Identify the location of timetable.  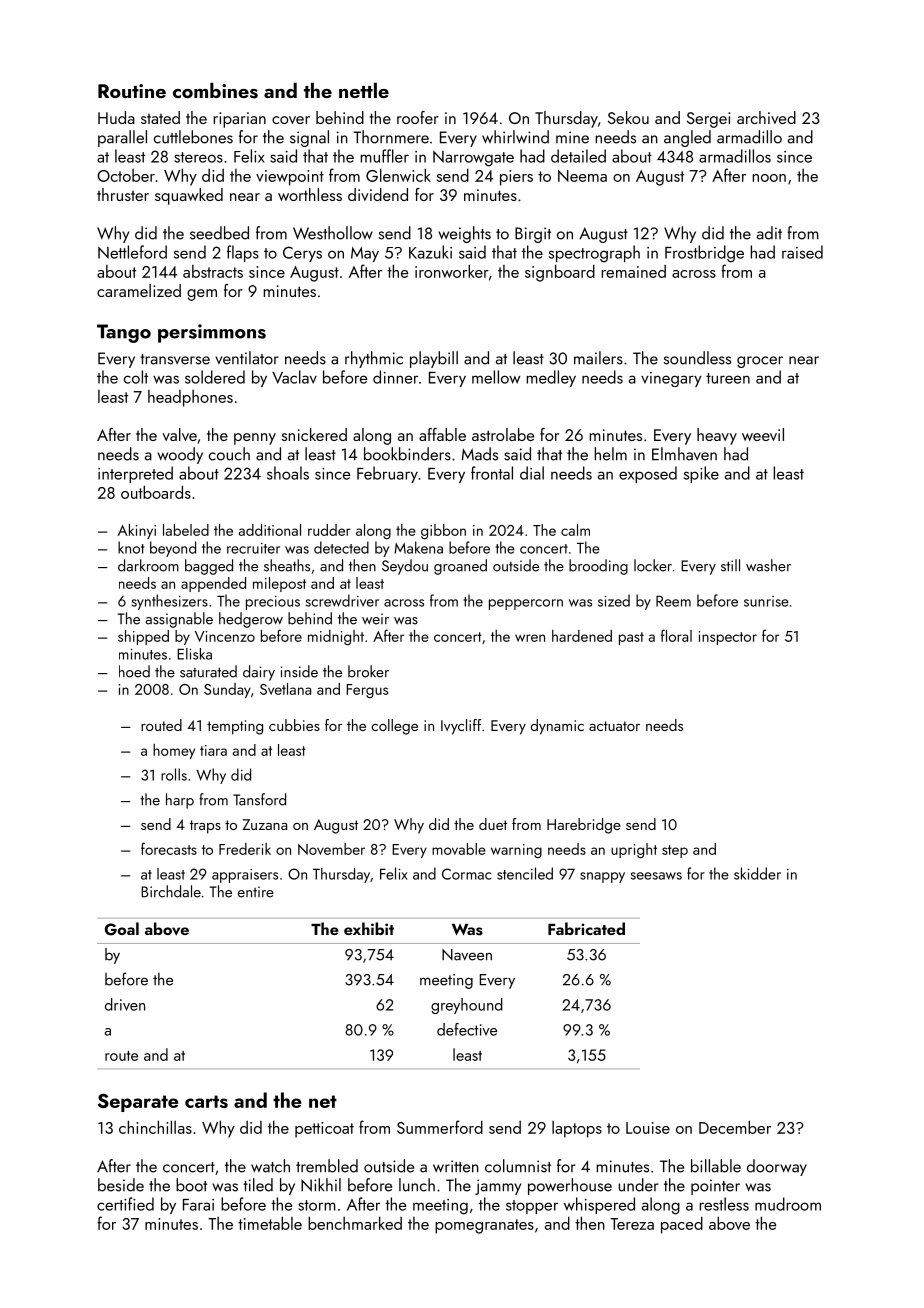
(270, 1223).
